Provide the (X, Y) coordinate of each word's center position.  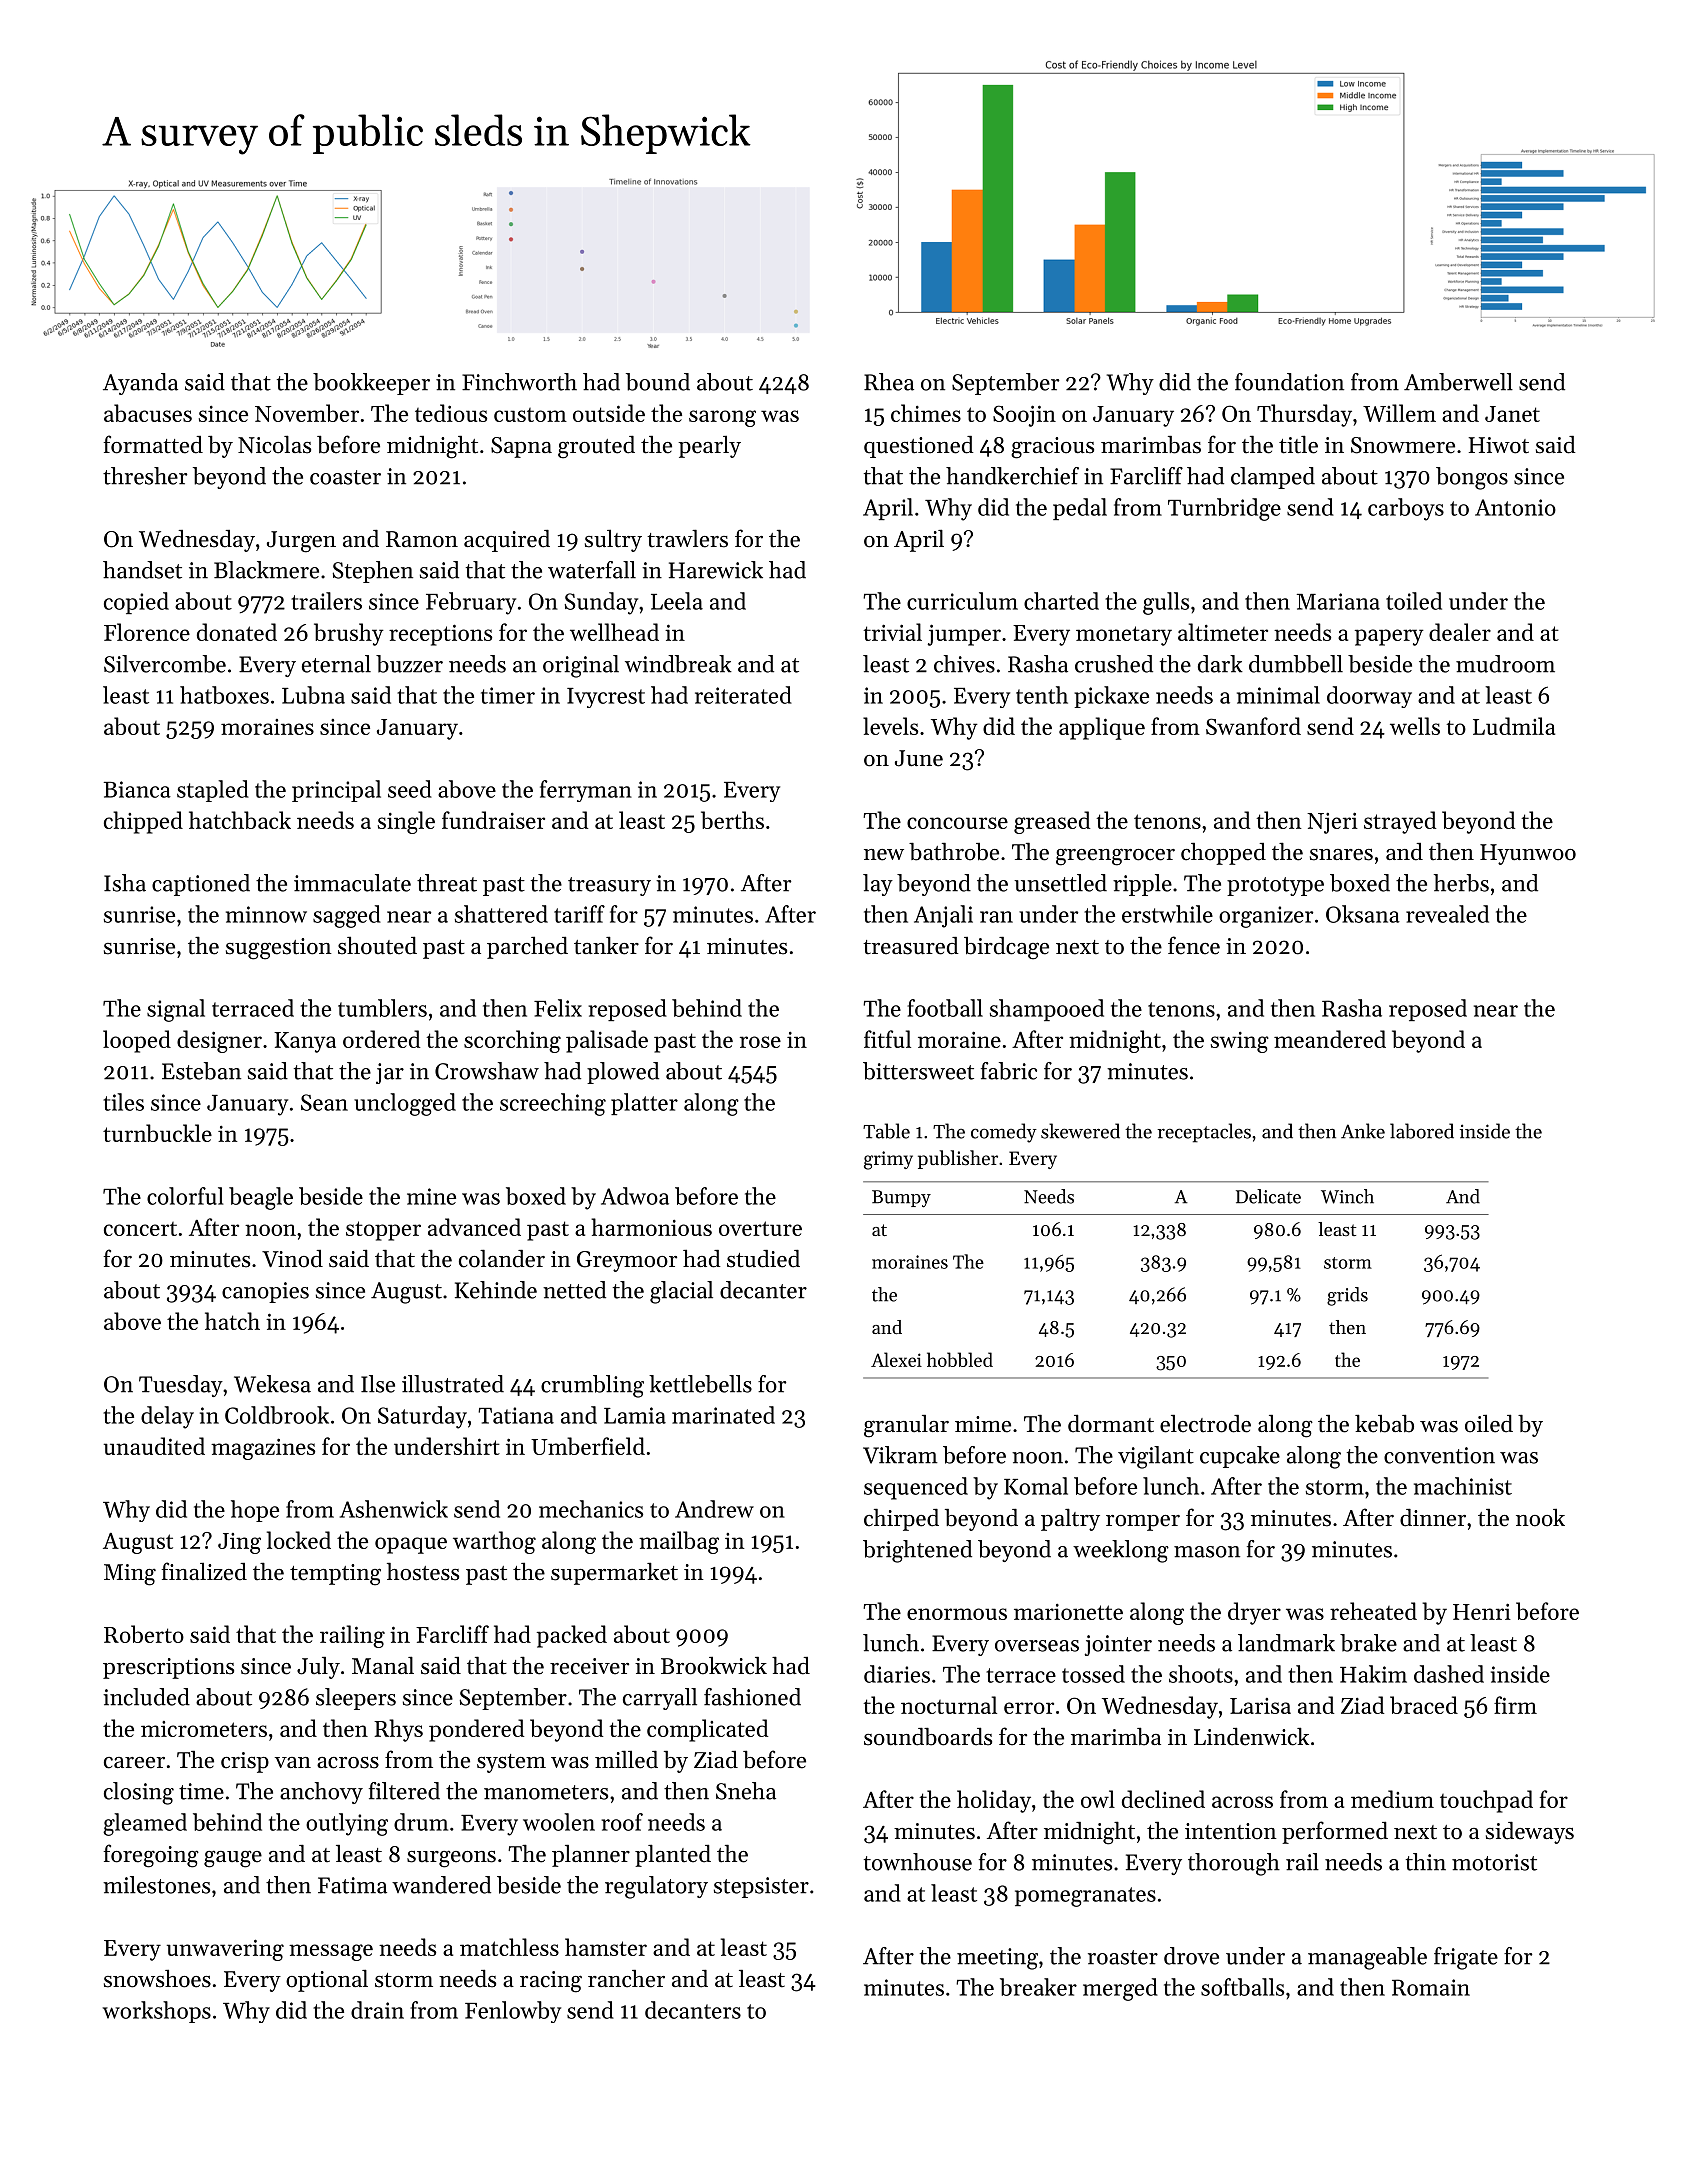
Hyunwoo (1528, 854)
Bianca (137, 789)
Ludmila (1514, 726)
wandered (441, 1885)
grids (1347, 1296)
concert (140, 1229)
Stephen (373, 572)
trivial (892, 632)
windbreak (678, 664)
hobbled (960, 1359)
